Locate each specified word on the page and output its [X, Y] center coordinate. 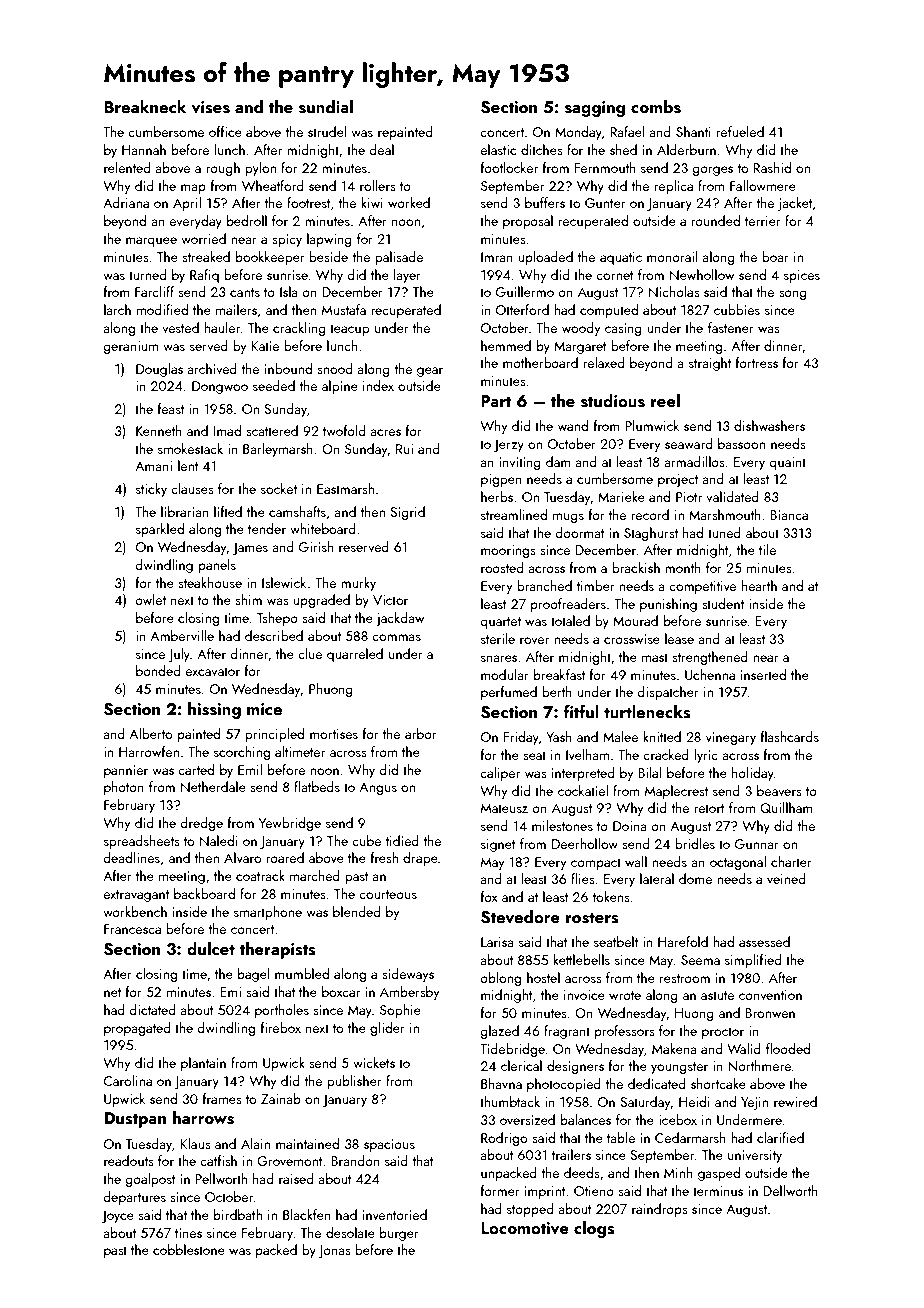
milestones [562, 825]
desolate [350, 1232]
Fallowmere [763, 185]
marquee [151, 242]
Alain [255, 1143]
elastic [498, 149]
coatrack [260, 875]
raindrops [660, 1210]
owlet [150, 599]
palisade [399, 258]
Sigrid [407, 513]
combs [656, 107]
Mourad [635, 620]
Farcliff [154, 291]
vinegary [731, 738]
